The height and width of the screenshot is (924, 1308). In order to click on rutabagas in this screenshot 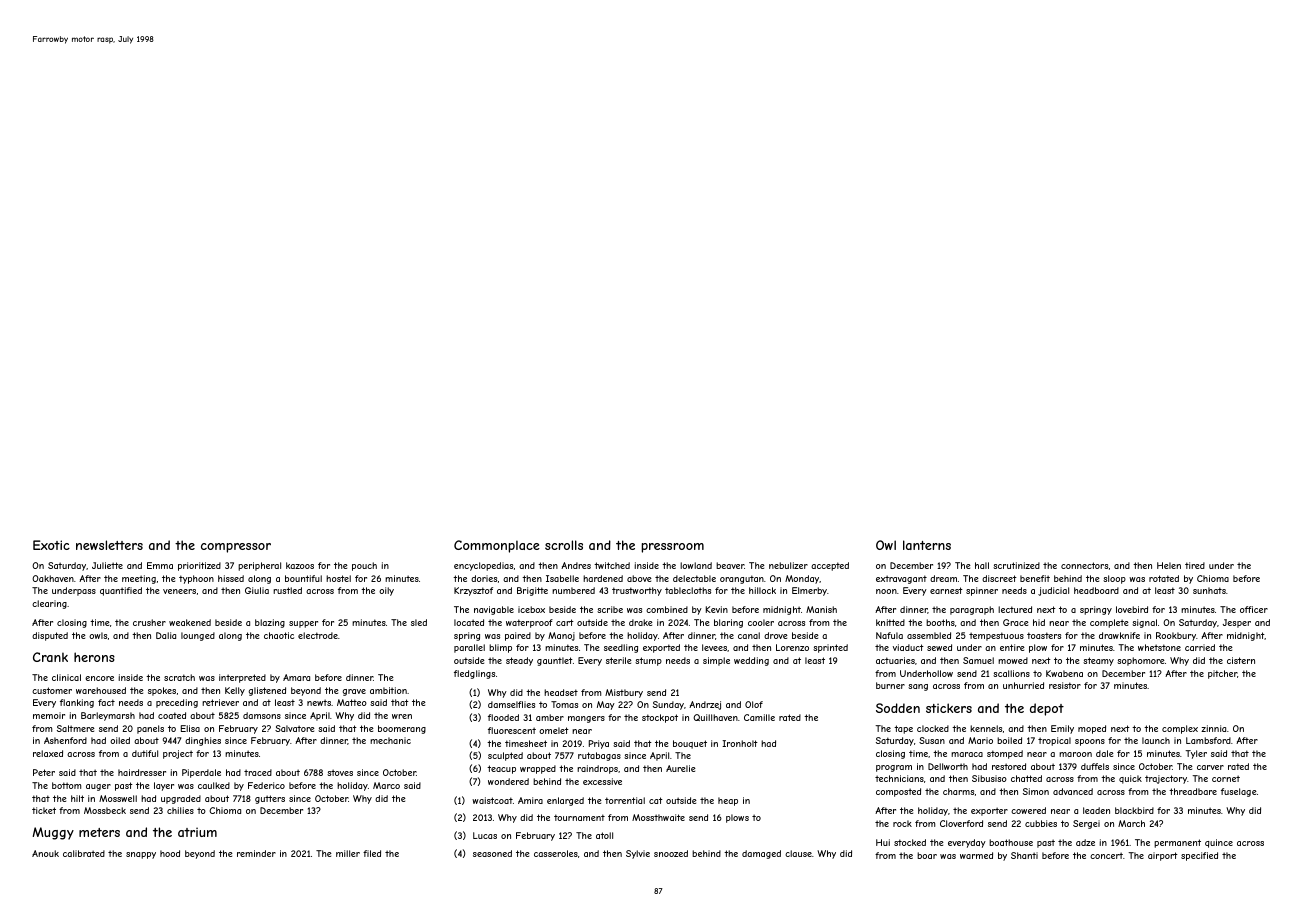, I will do `click(599, 756)`.
